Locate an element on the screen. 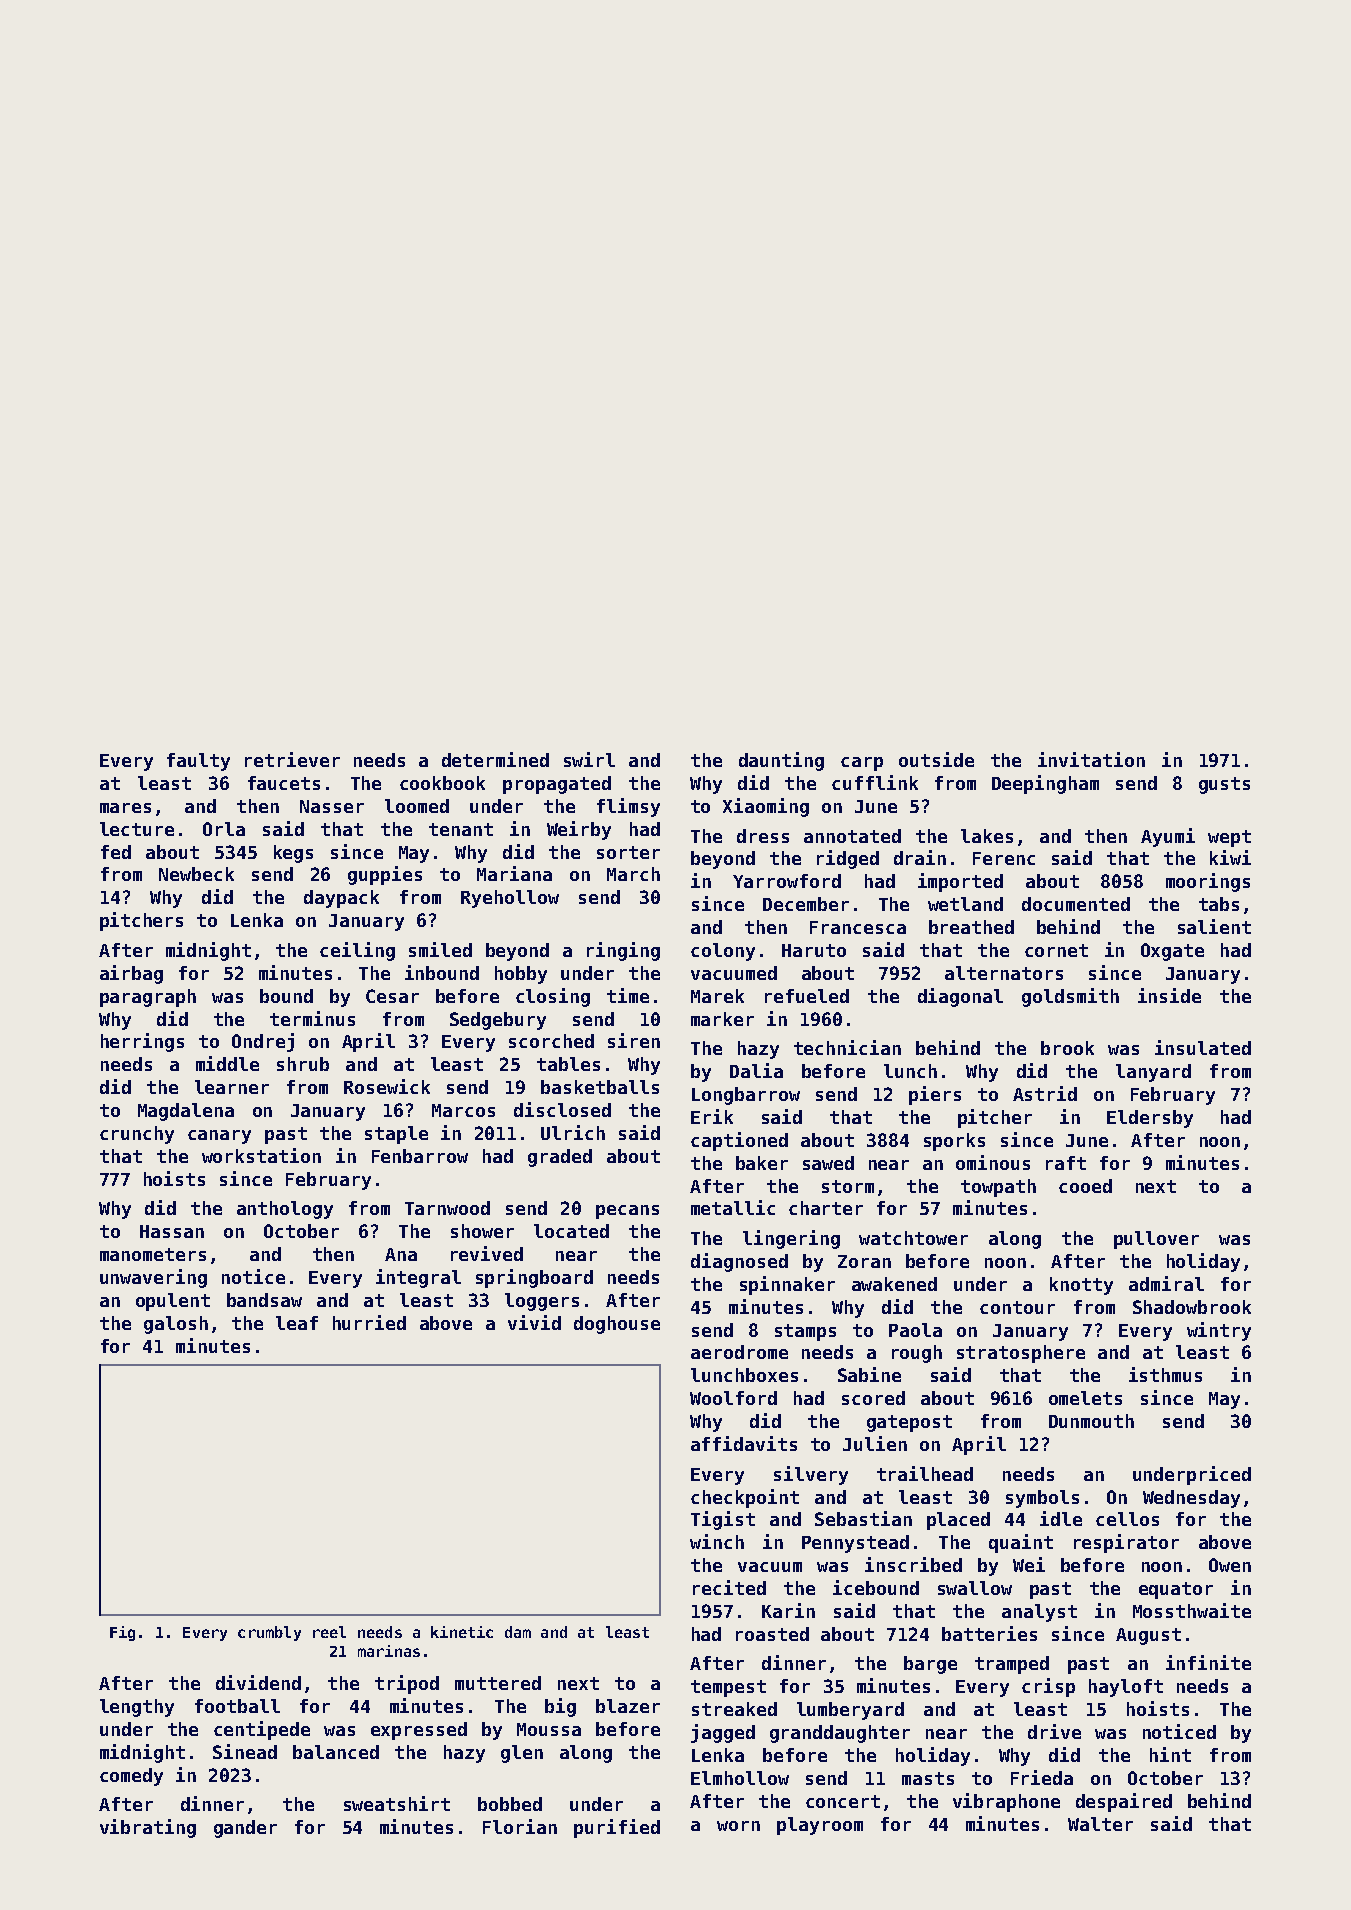 The height and width of the screenshot is (1910, 1351). Walter is located at coordinates (1100, 1824).
